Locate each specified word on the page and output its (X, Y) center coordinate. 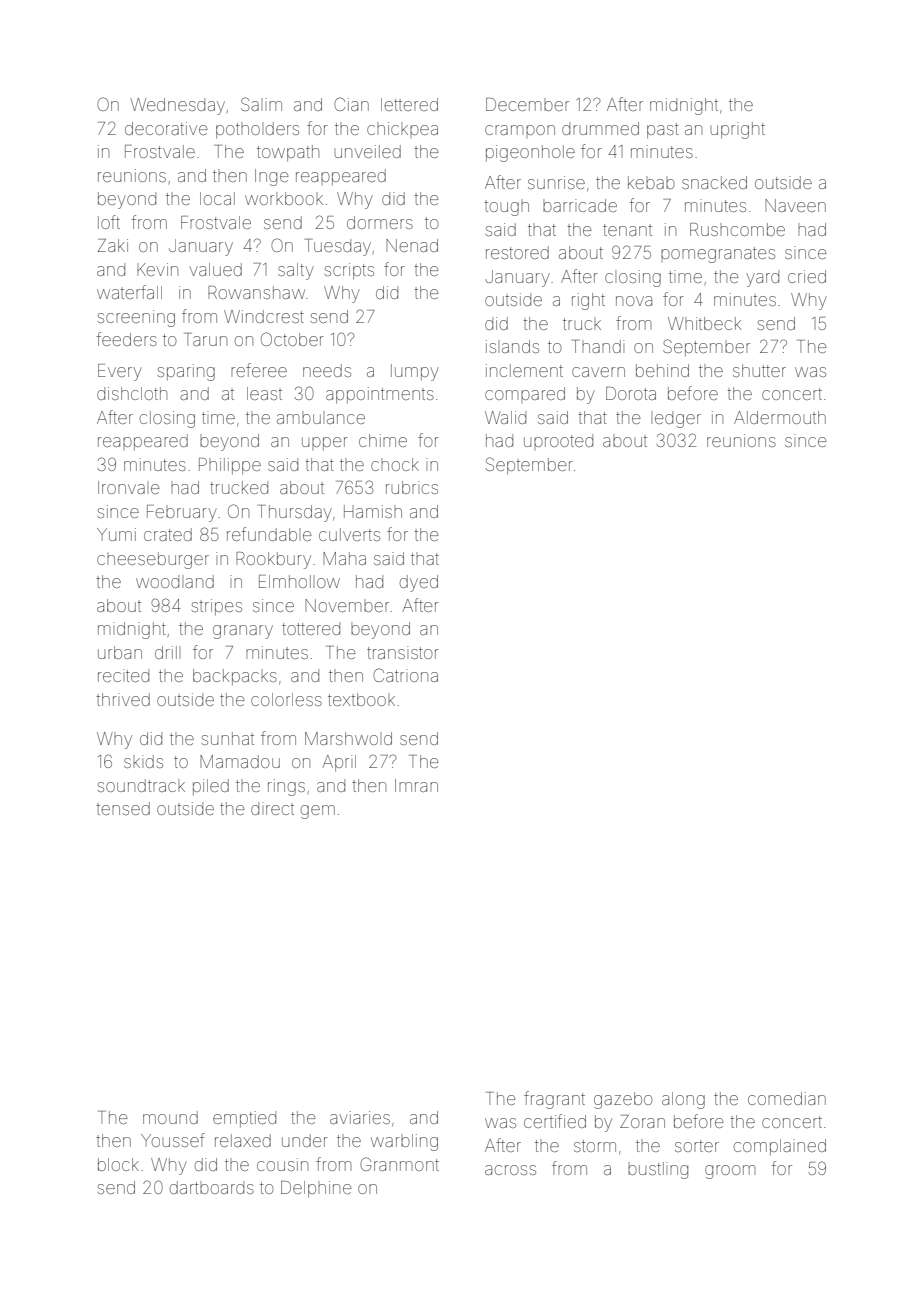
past (663, 131)
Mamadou (240, 761)
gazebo (623, 1100)
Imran (416, 785)
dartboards (212, 1187)
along (683, 1100)
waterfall (129, 292)
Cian (351, 104)
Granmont (399, 1164)
